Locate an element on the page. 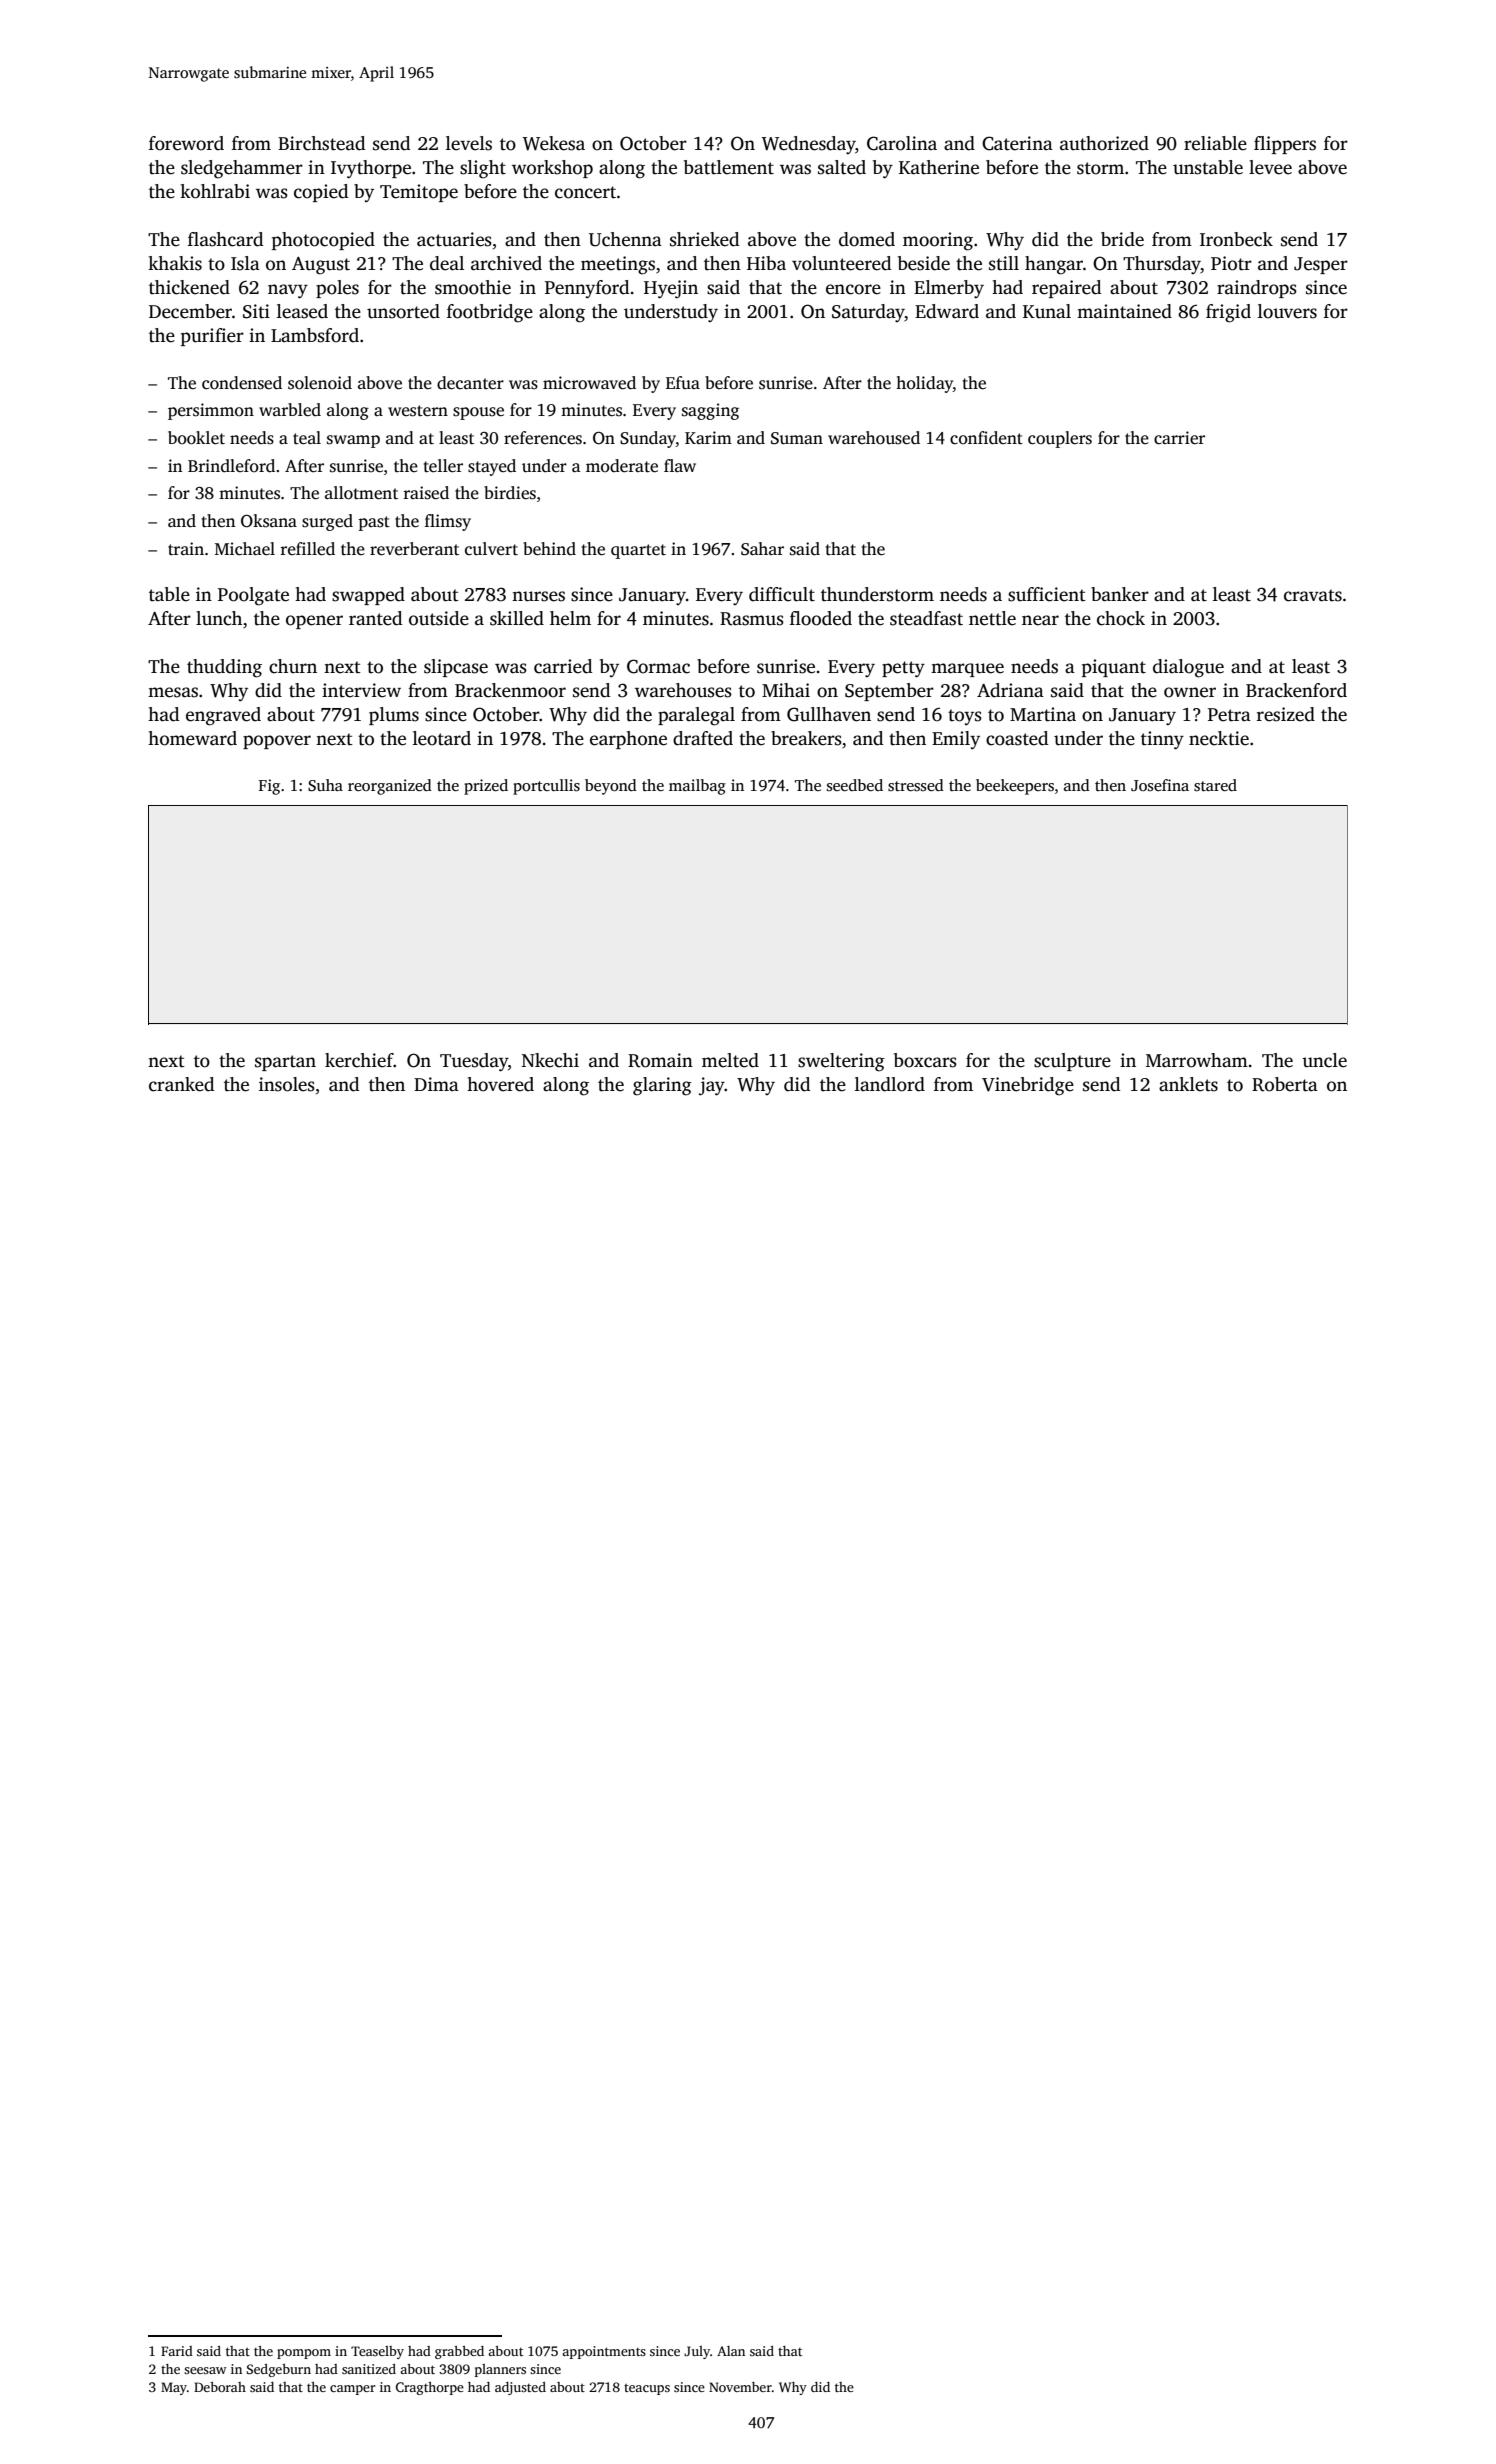 The width and height of the document is (1496, 2464). reorganized is located at coordinates (390, 787).
